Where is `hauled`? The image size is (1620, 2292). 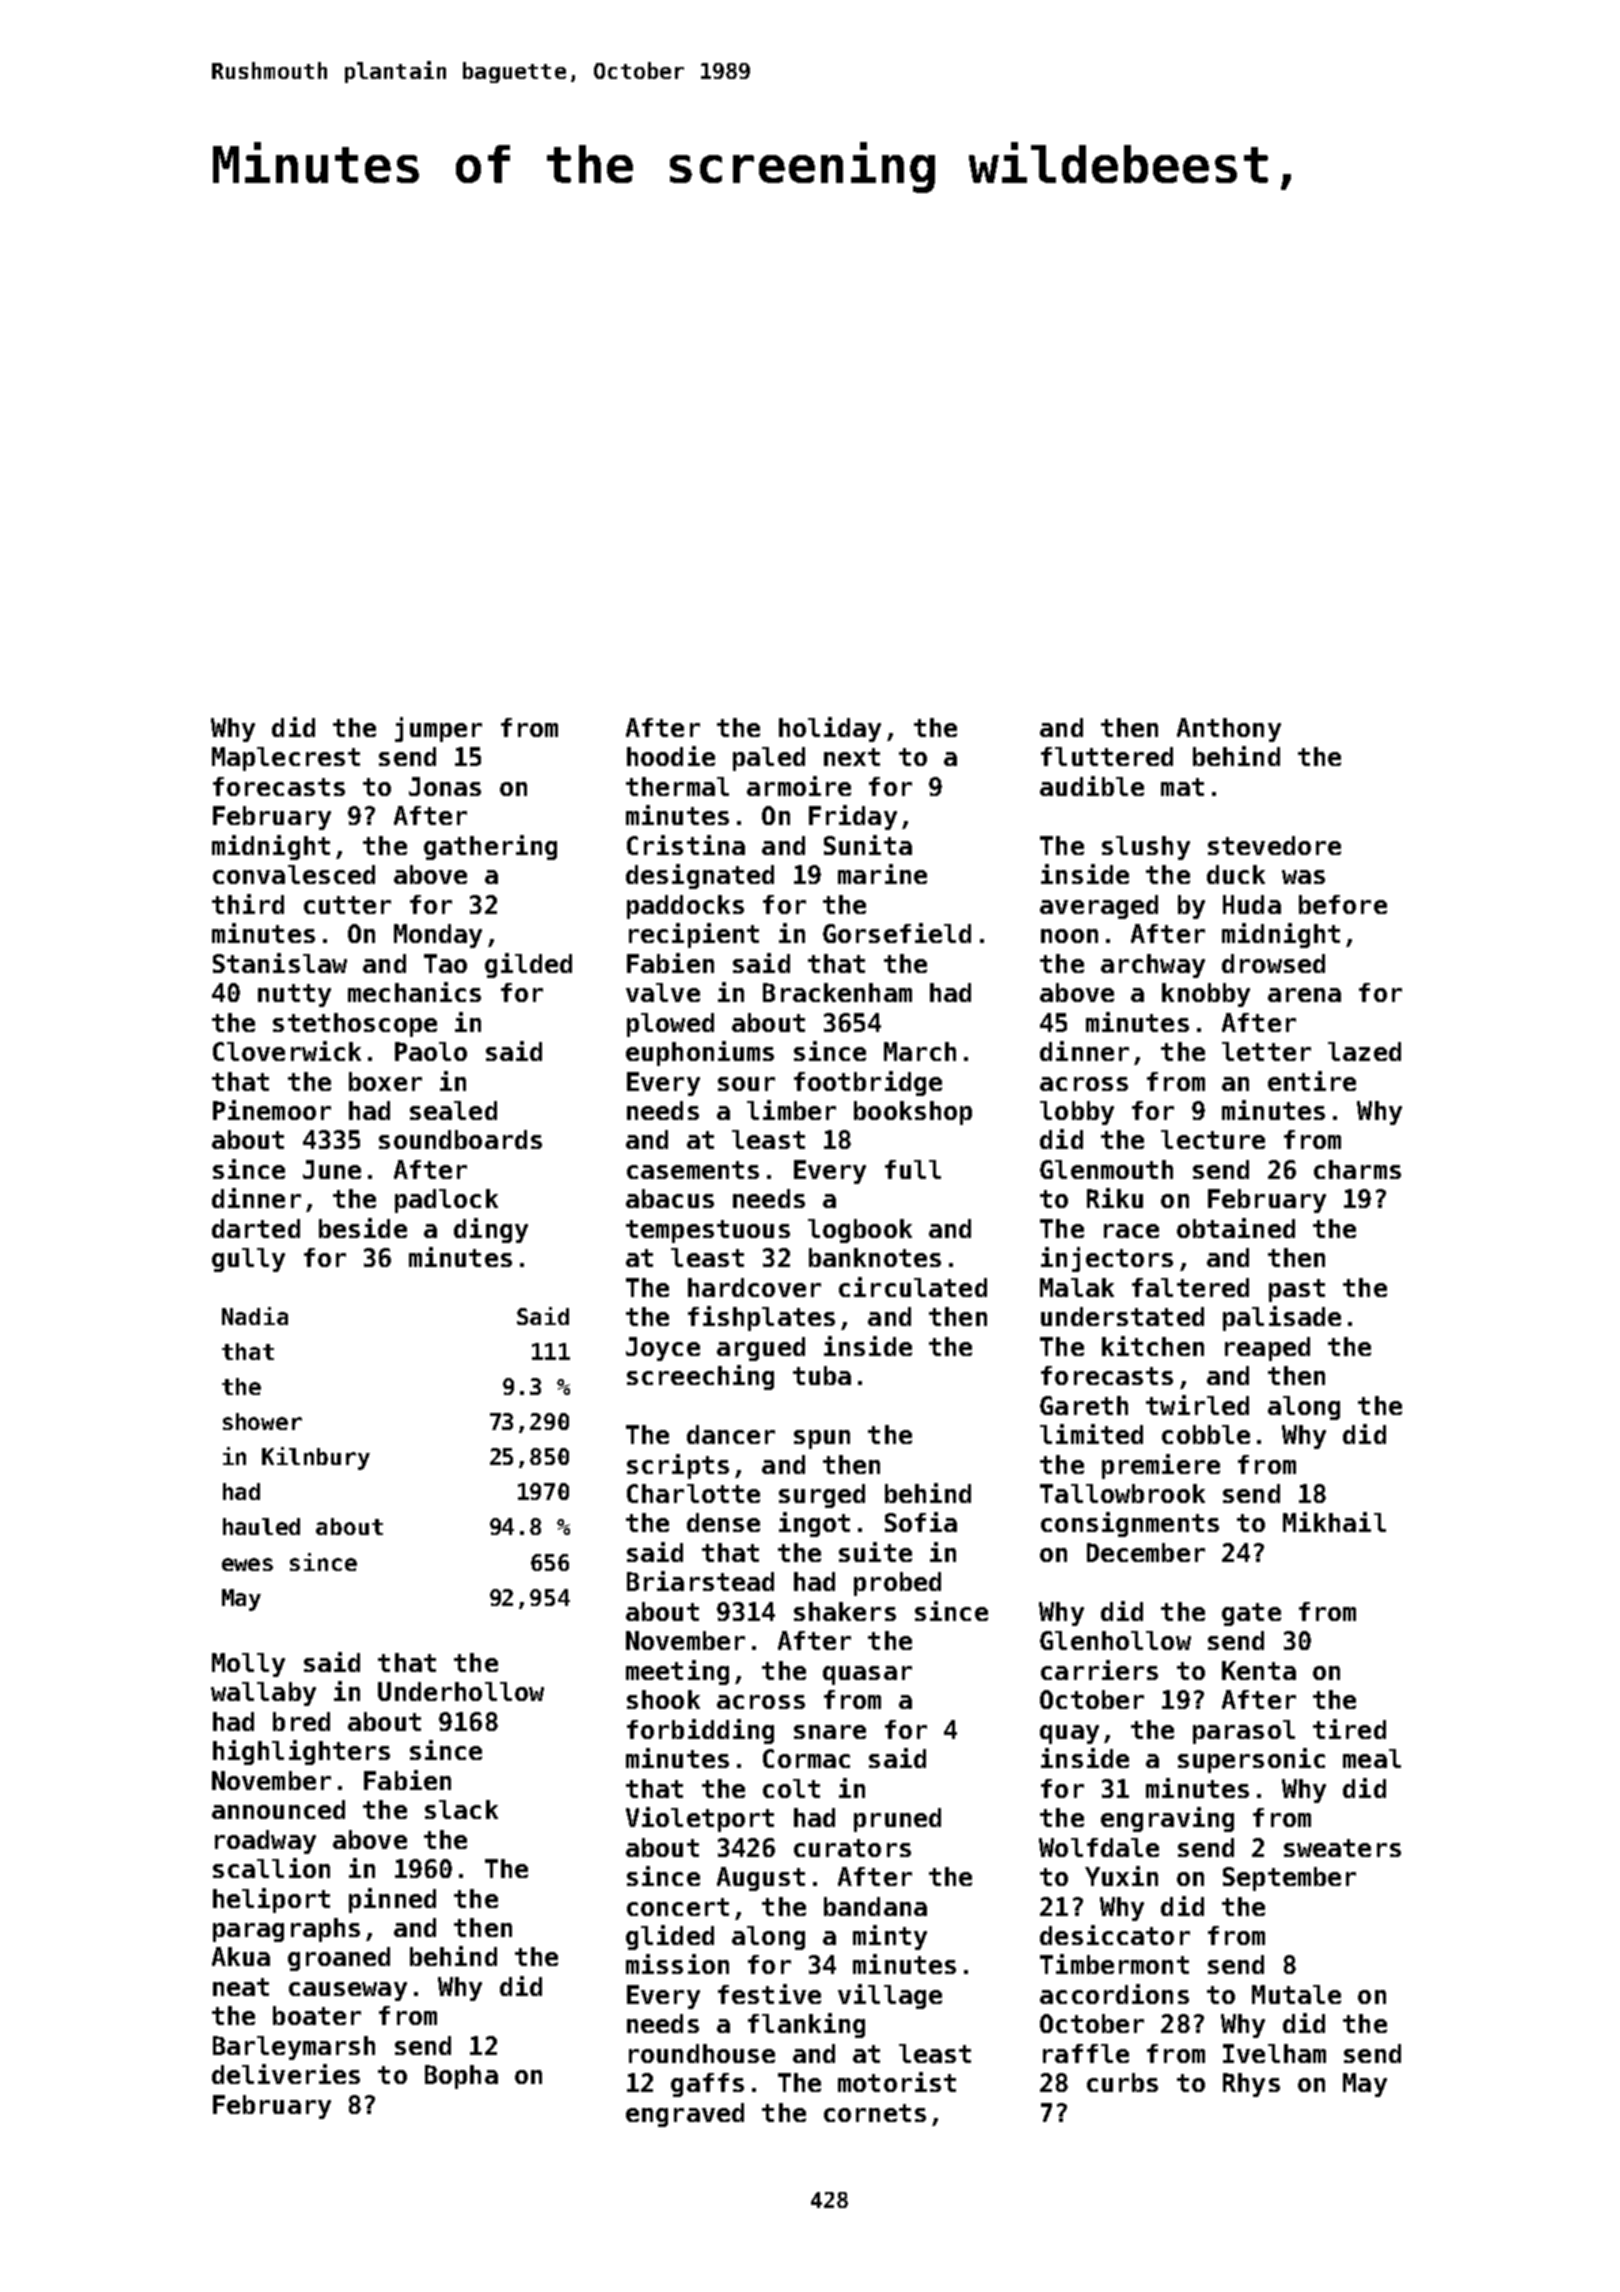 hauled is located at coordinates (261, 1526).
